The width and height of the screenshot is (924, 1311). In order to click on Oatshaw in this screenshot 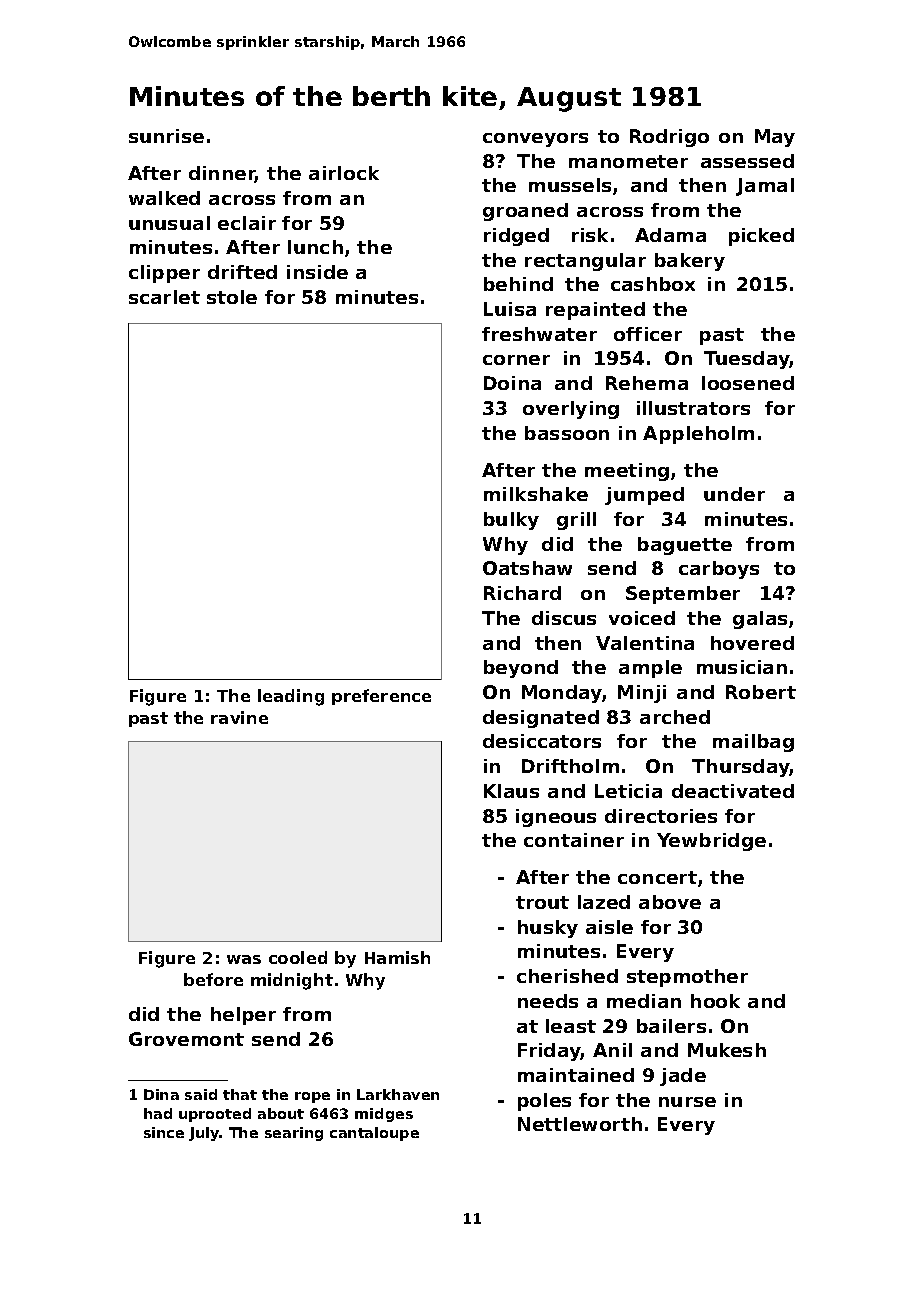, I will do `click(527, 568)`.
